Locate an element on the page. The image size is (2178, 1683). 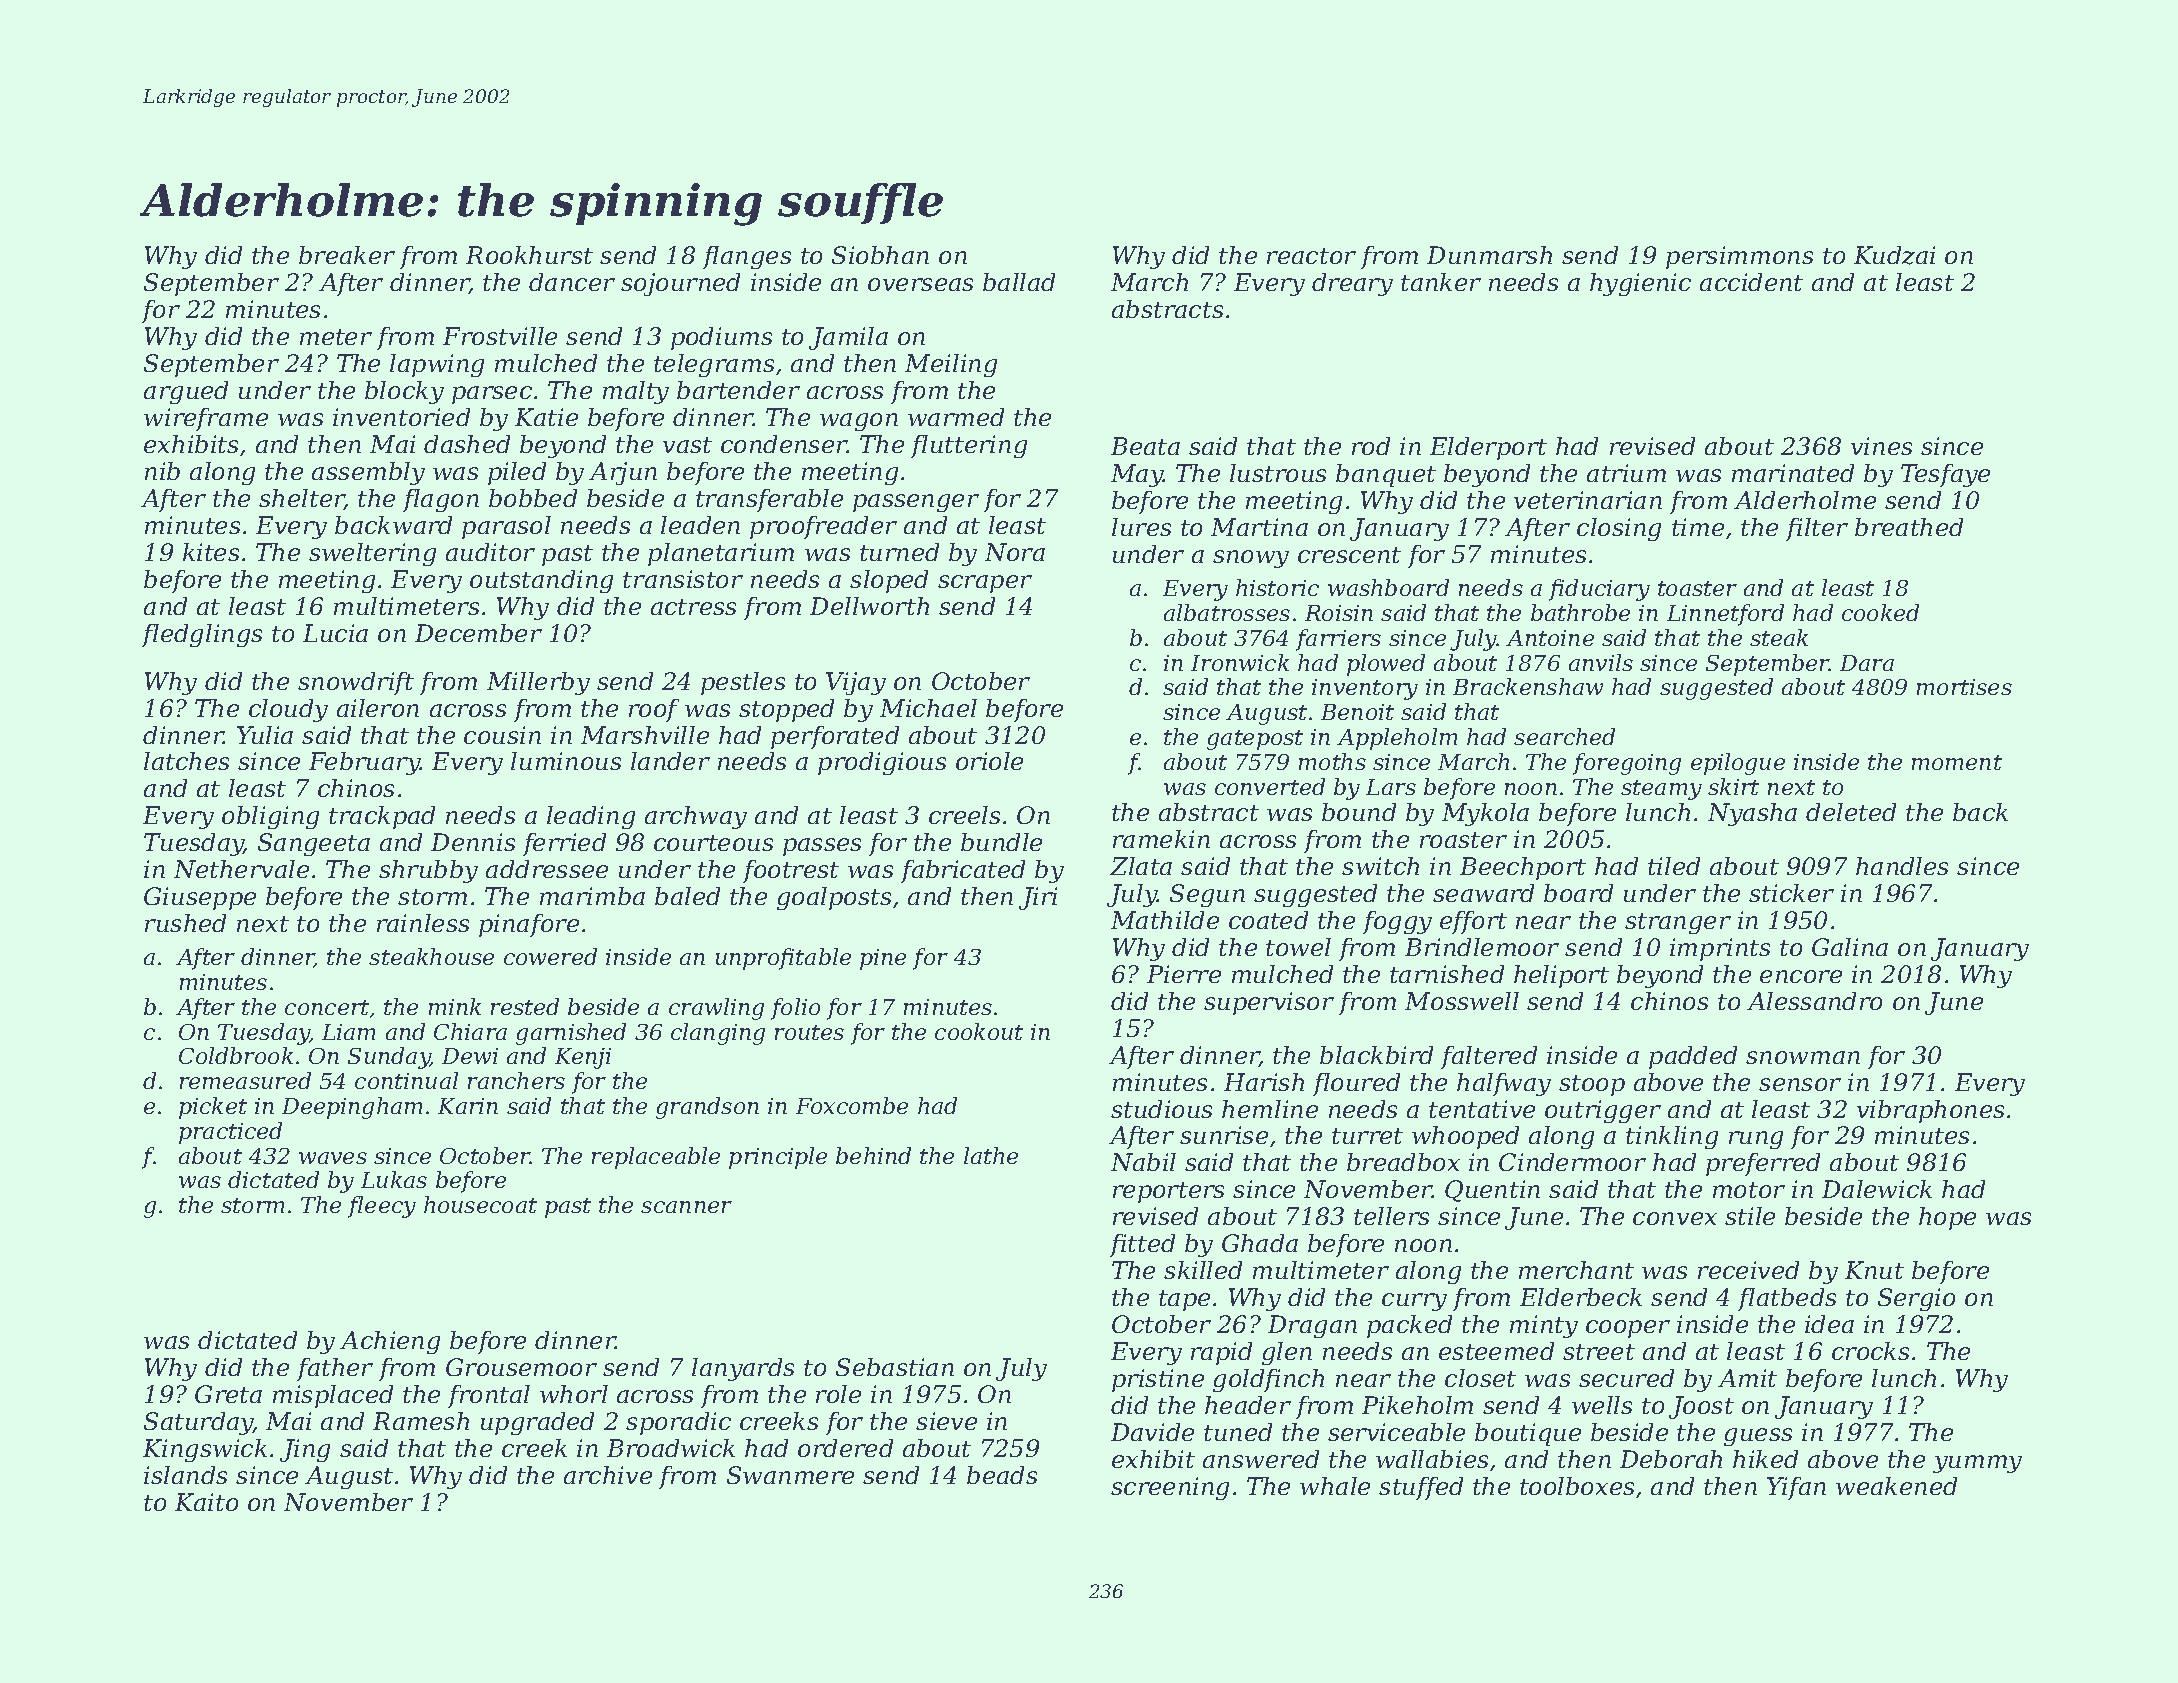
Giuseppe is located at coordinates (200, 898).
